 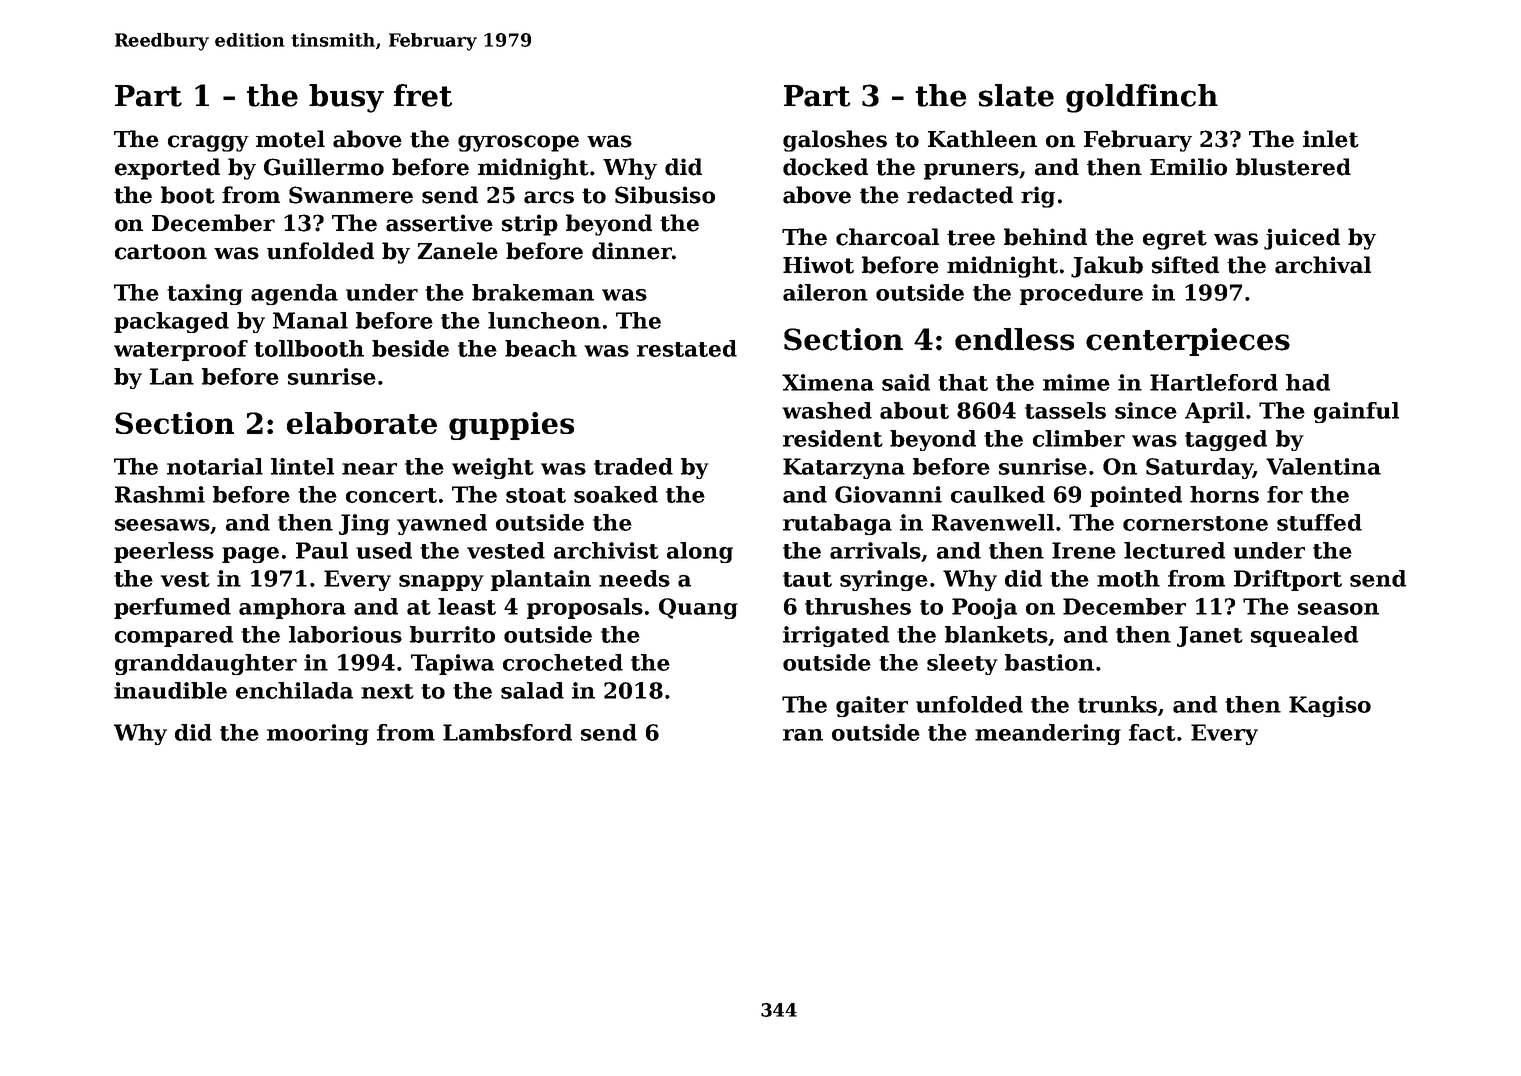 What do you see at coordinates (1199, 468) in the image?
I see `Saturday` at bounding box center [1199, 468].
